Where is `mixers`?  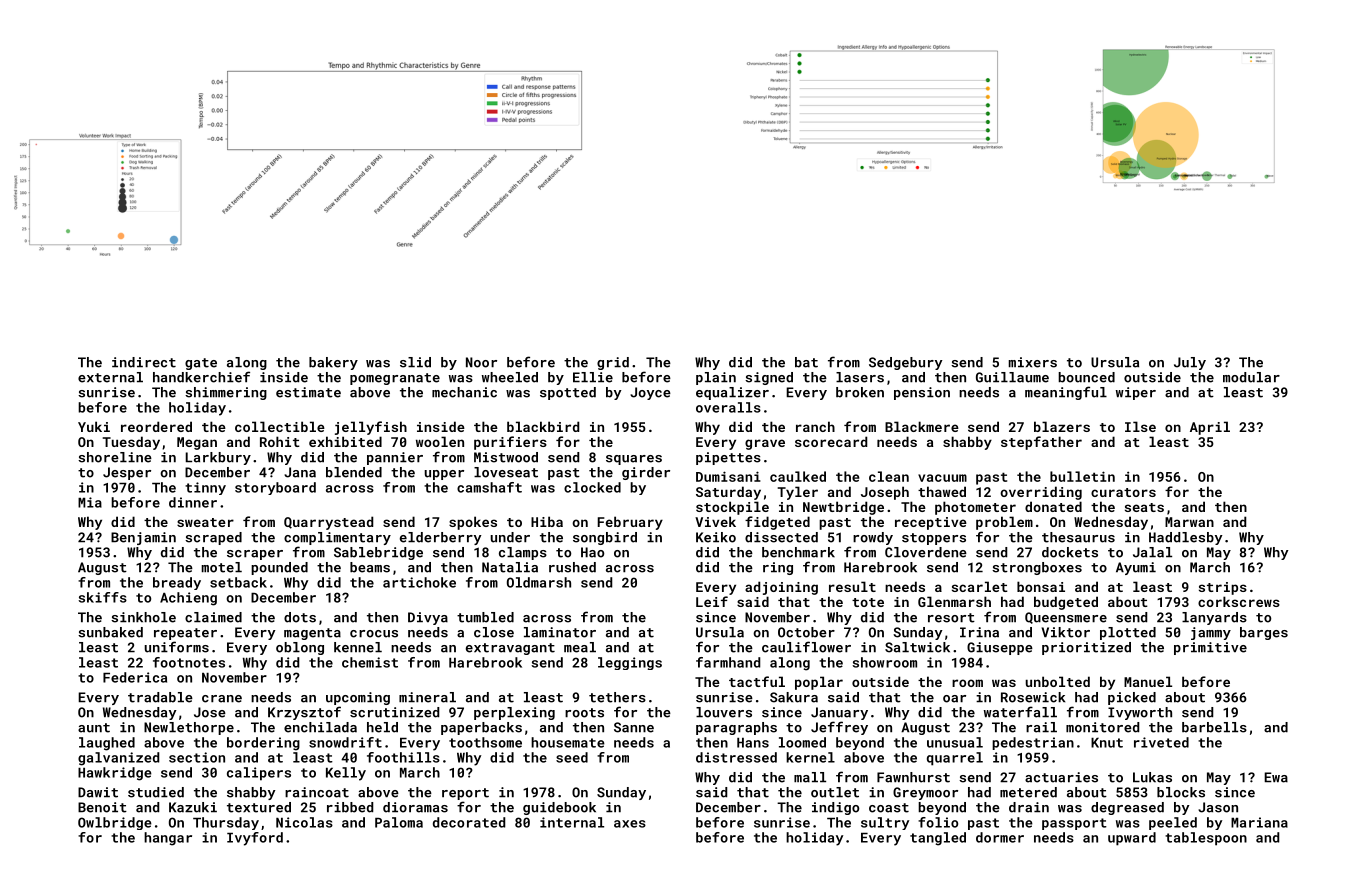 mixers is located at coordinates (1033, 362).
